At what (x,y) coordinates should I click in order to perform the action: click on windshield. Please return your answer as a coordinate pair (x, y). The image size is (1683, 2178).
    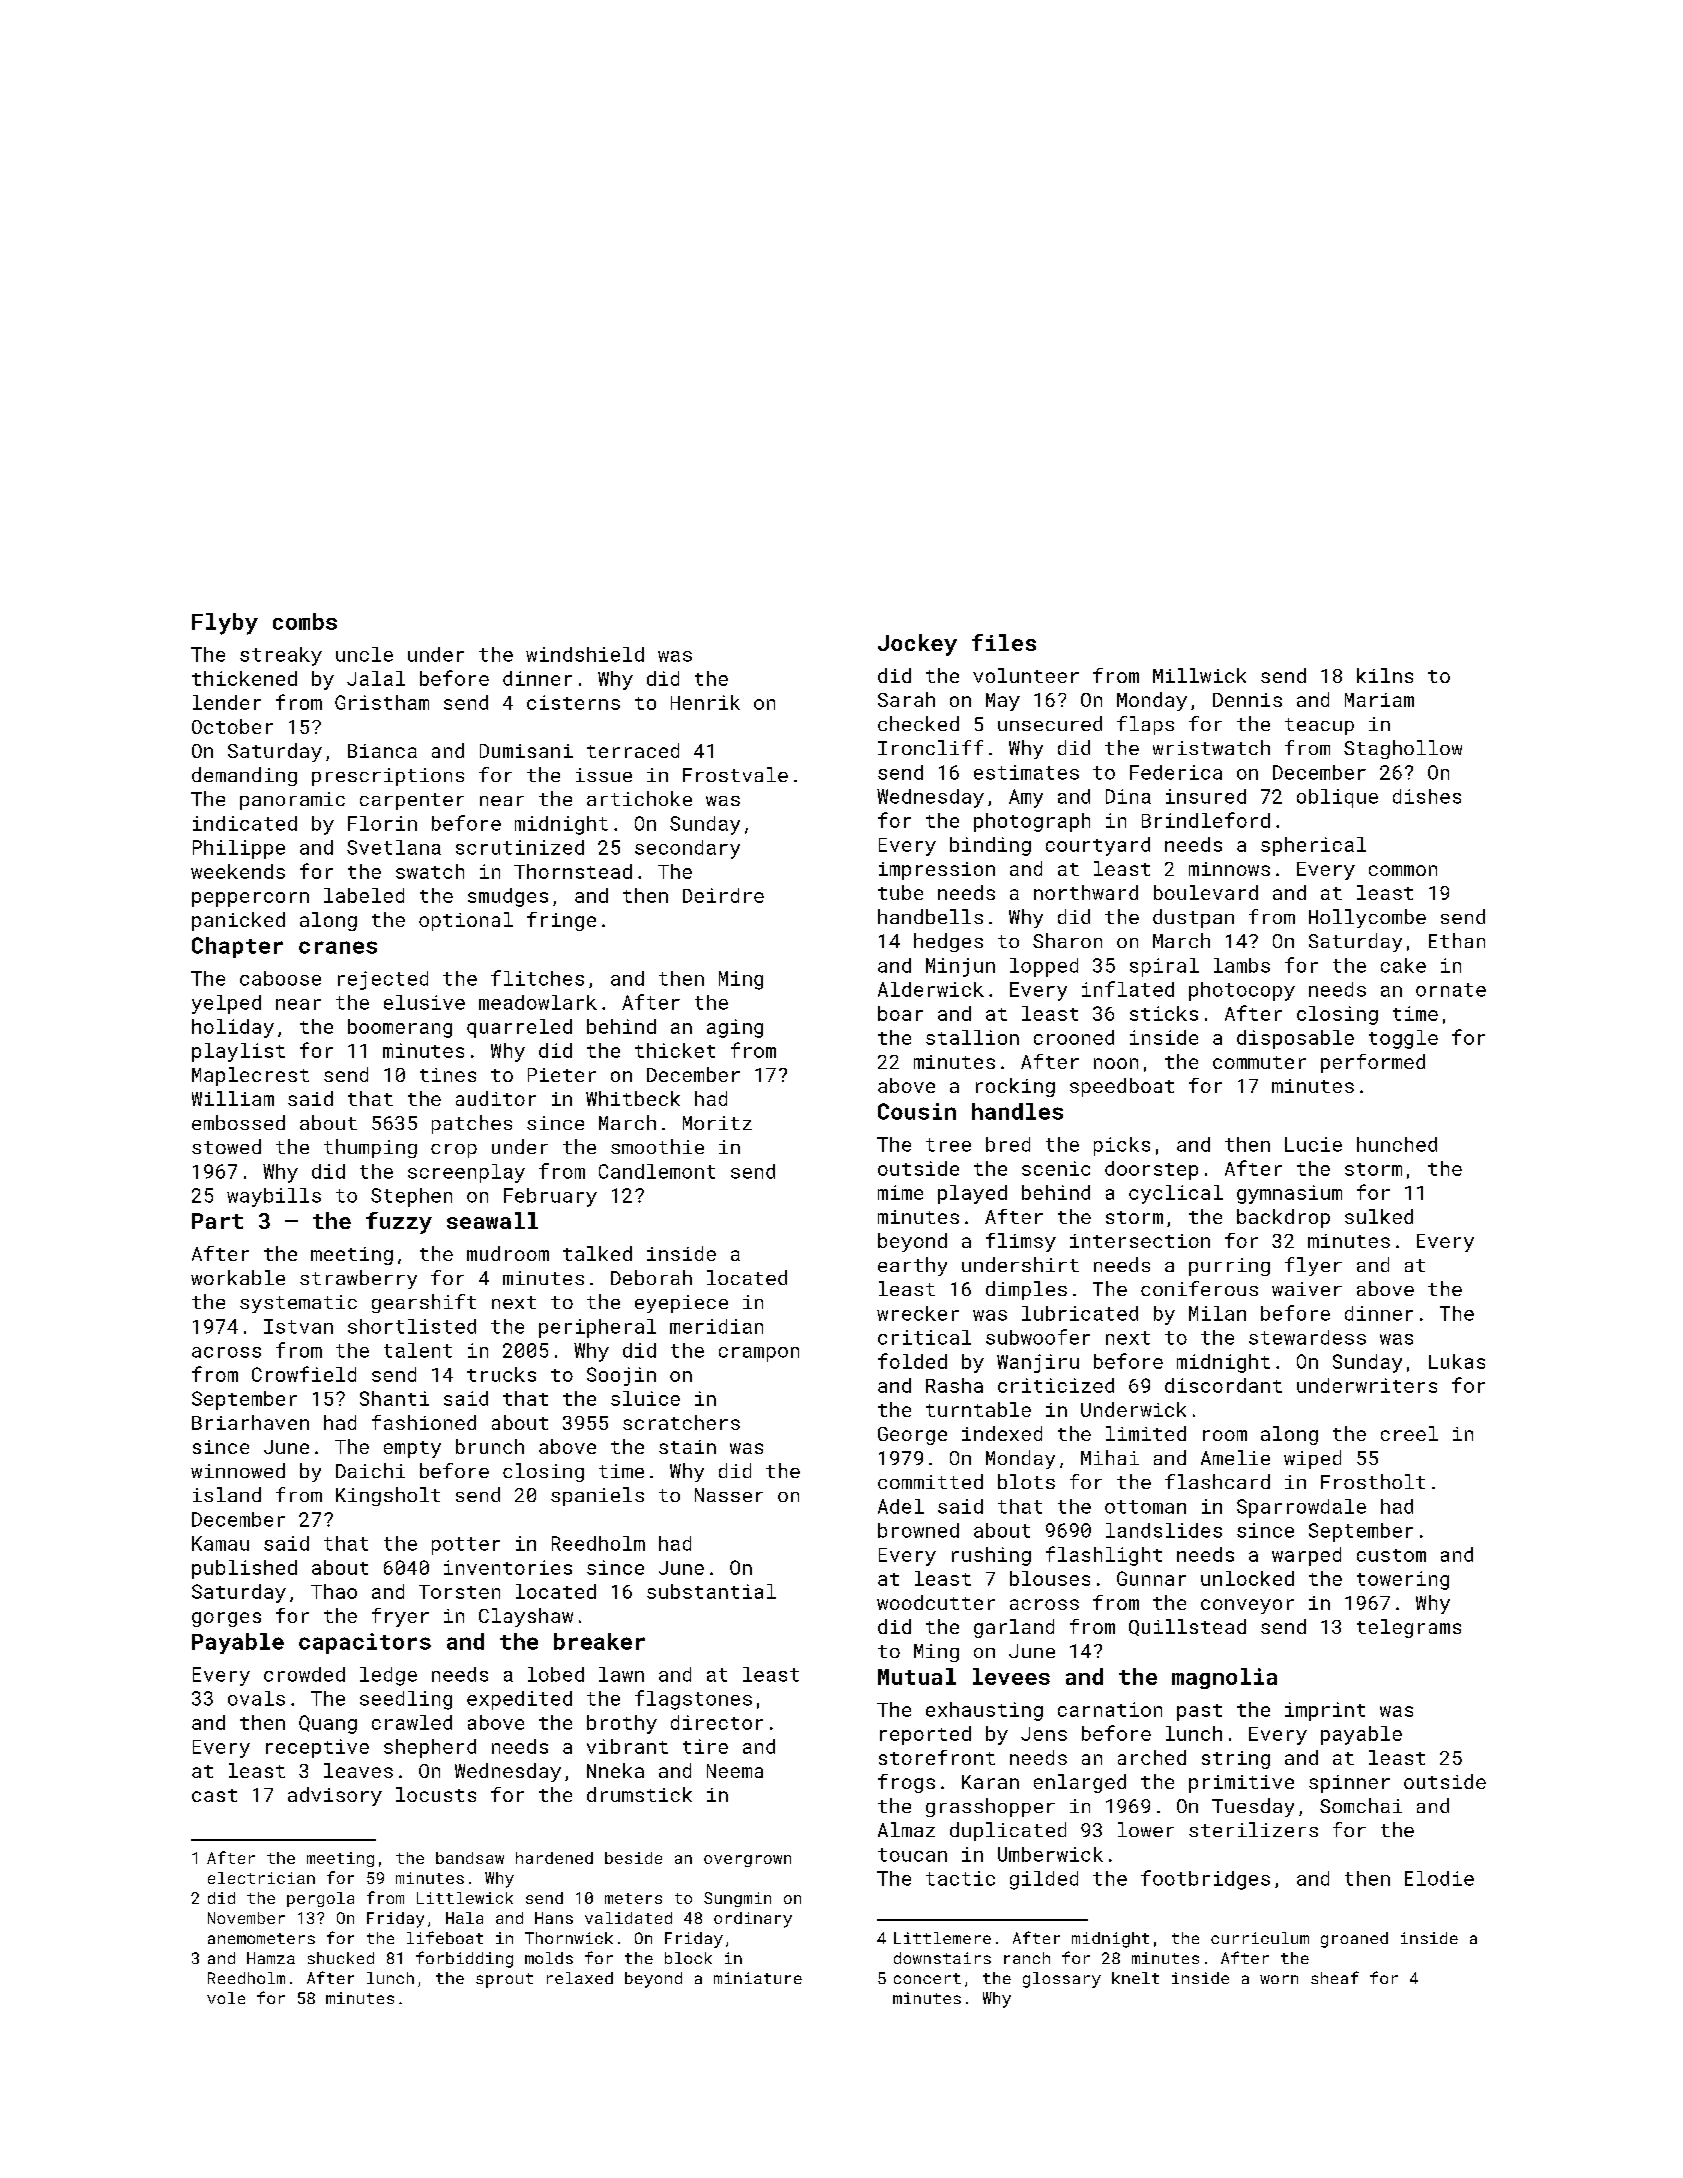
    Looking at the image, I should click on (585, 654).
